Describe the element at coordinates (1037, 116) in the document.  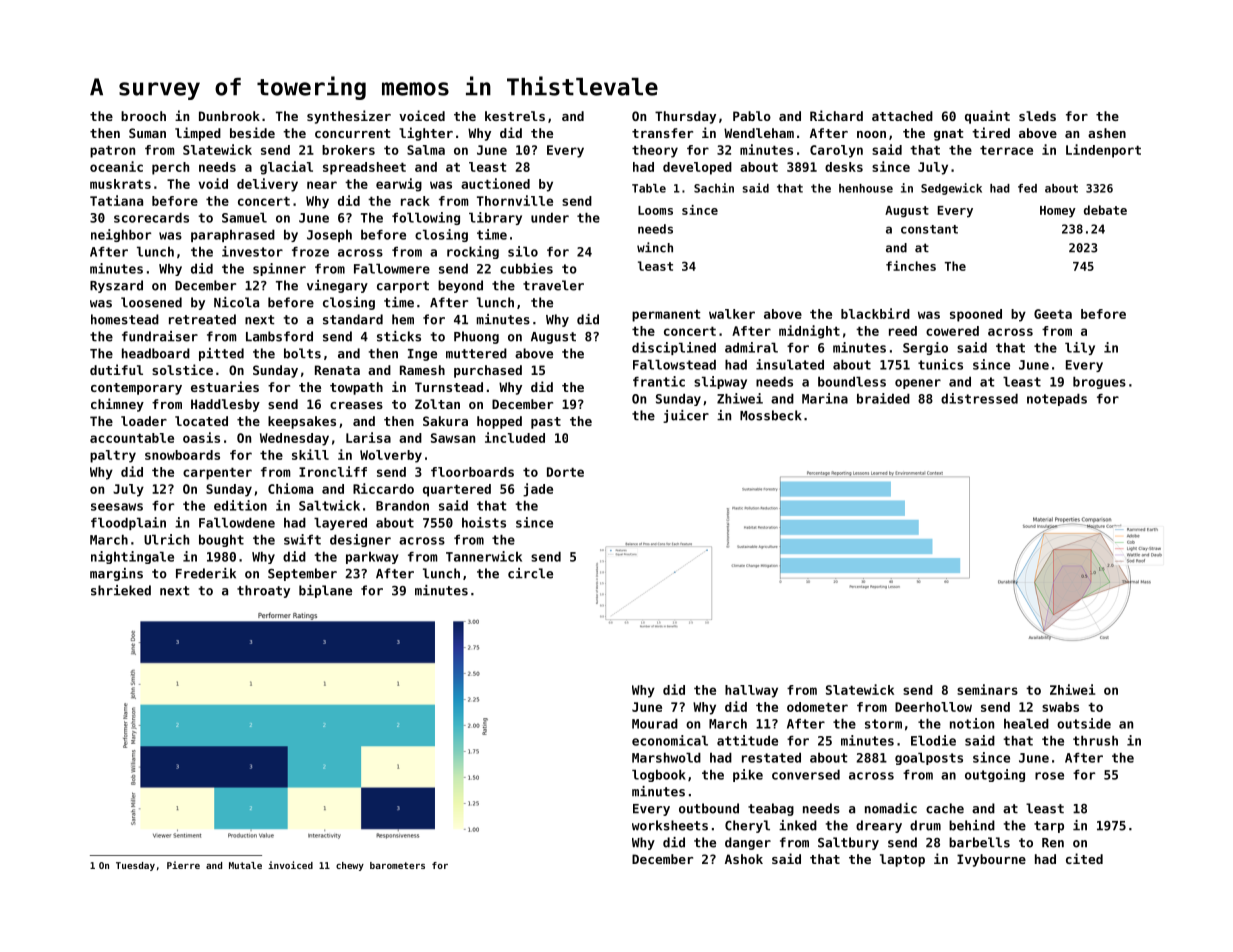
I see `sleds` at that location.
